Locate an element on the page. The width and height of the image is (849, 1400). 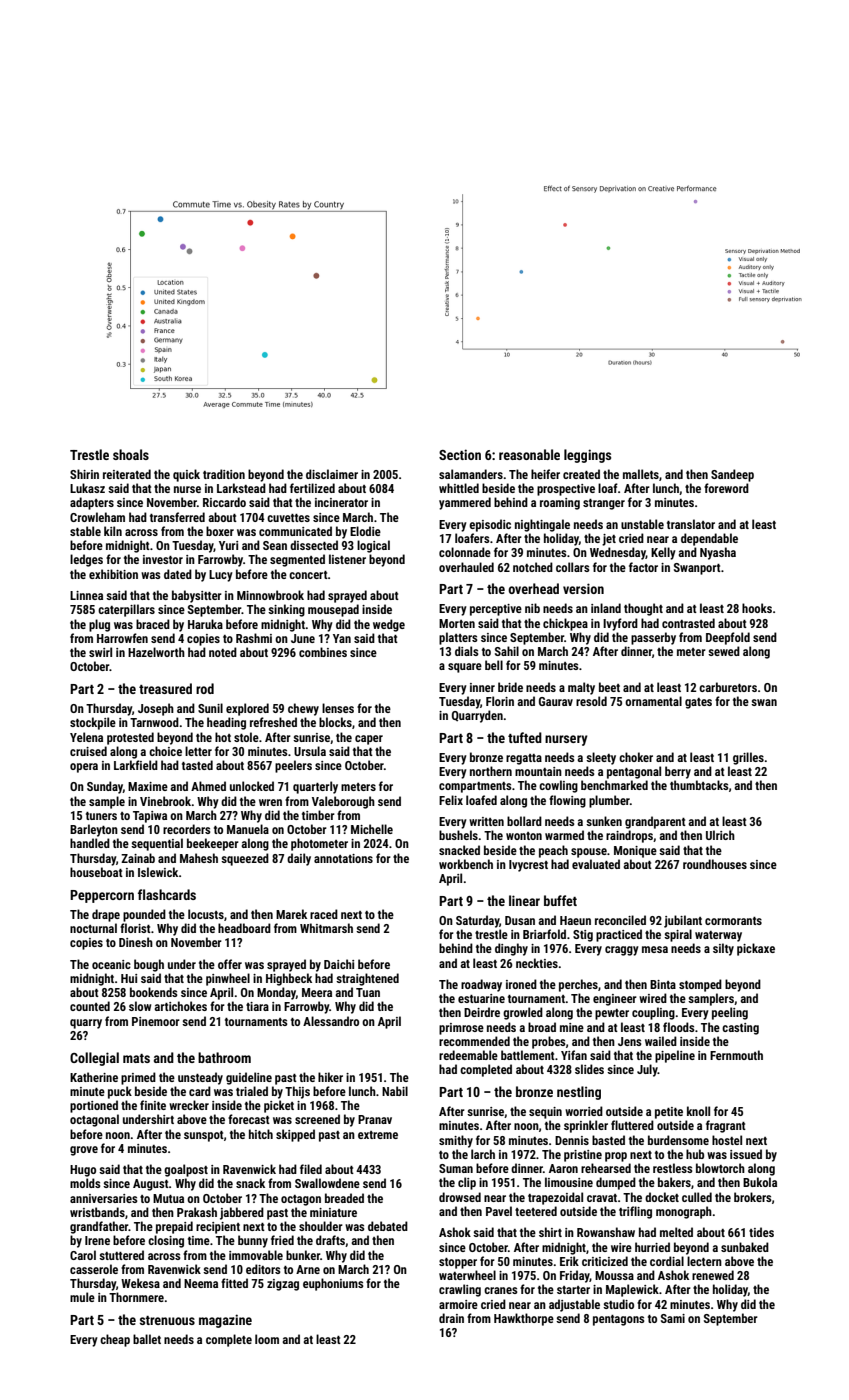
crawling is located at coordinates (460, 1290).
